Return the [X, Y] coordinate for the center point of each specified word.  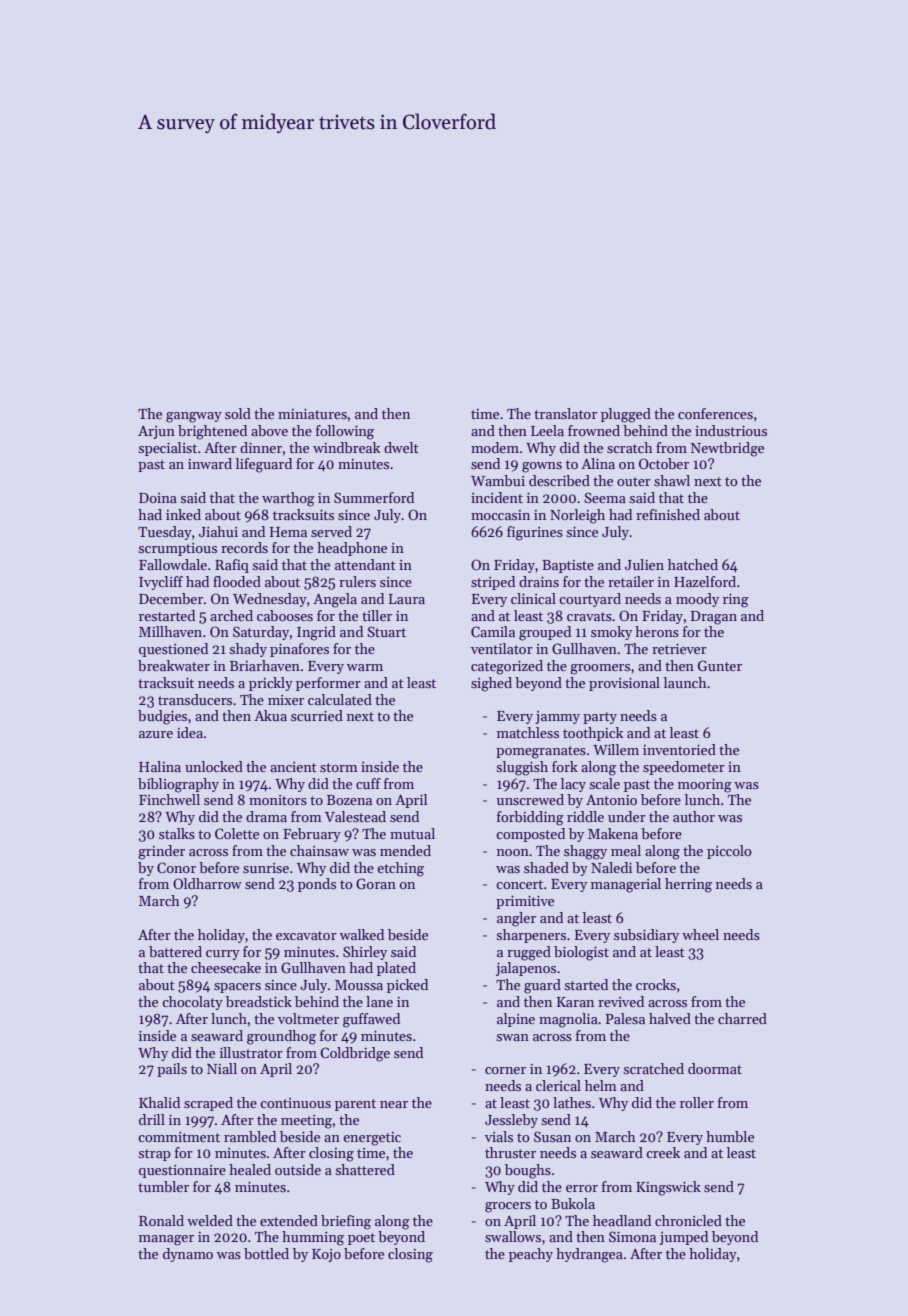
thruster [510, 1152]
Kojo [326, 1255]
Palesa [625, 1018]
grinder [161, 852]
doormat [715, 1068]
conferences [715, 413]
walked [362, 934]
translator [565, 413]
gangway [194, 417]
